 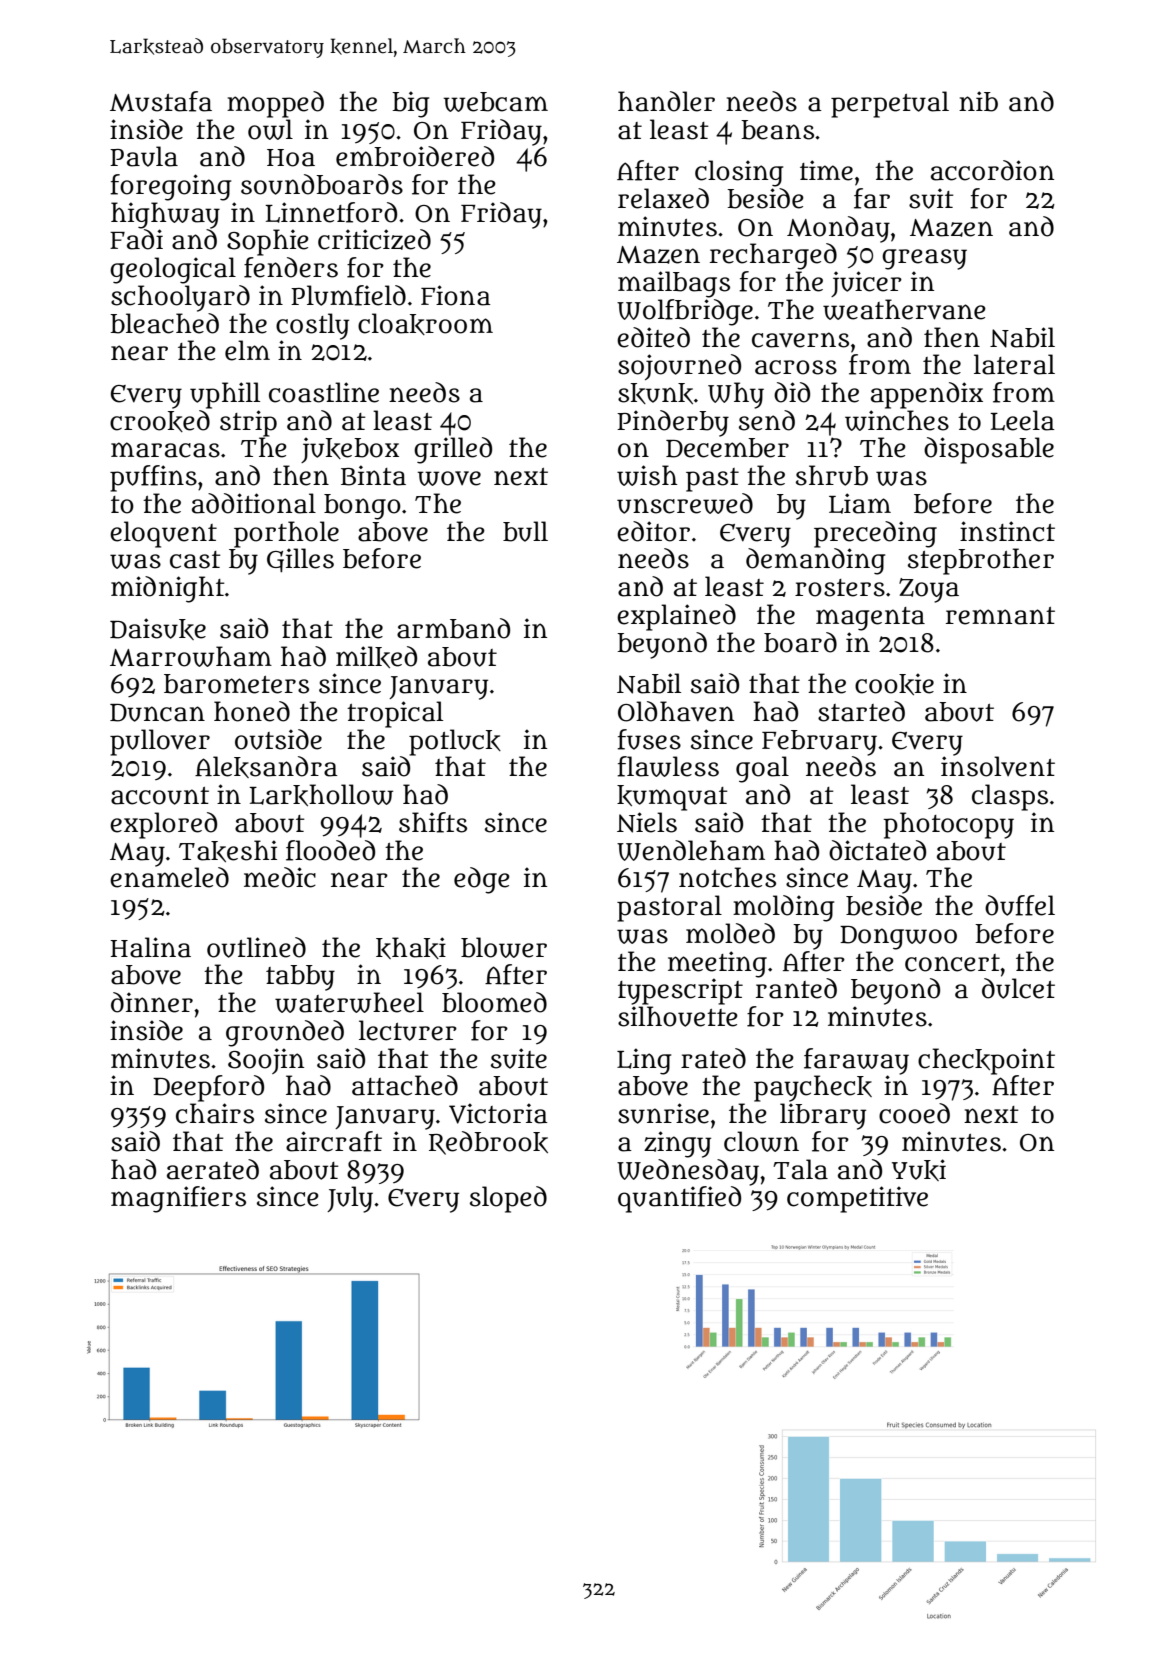 What do you see at coordinates (927, 395) in the image?
I see `appendix` at bounding box center [927, 395].
